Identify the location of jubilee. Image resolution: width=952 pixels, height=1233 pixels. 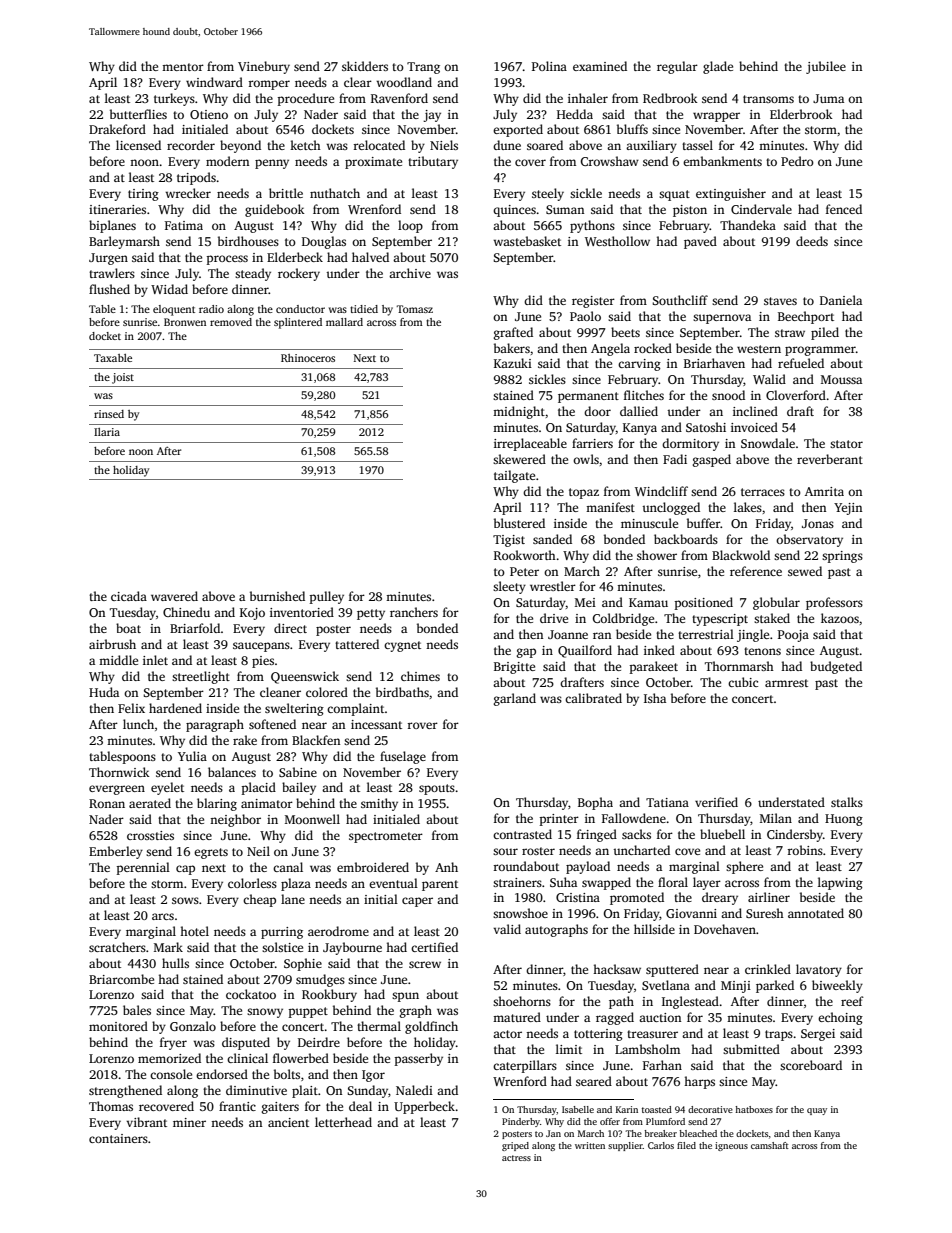
(826, 67).
